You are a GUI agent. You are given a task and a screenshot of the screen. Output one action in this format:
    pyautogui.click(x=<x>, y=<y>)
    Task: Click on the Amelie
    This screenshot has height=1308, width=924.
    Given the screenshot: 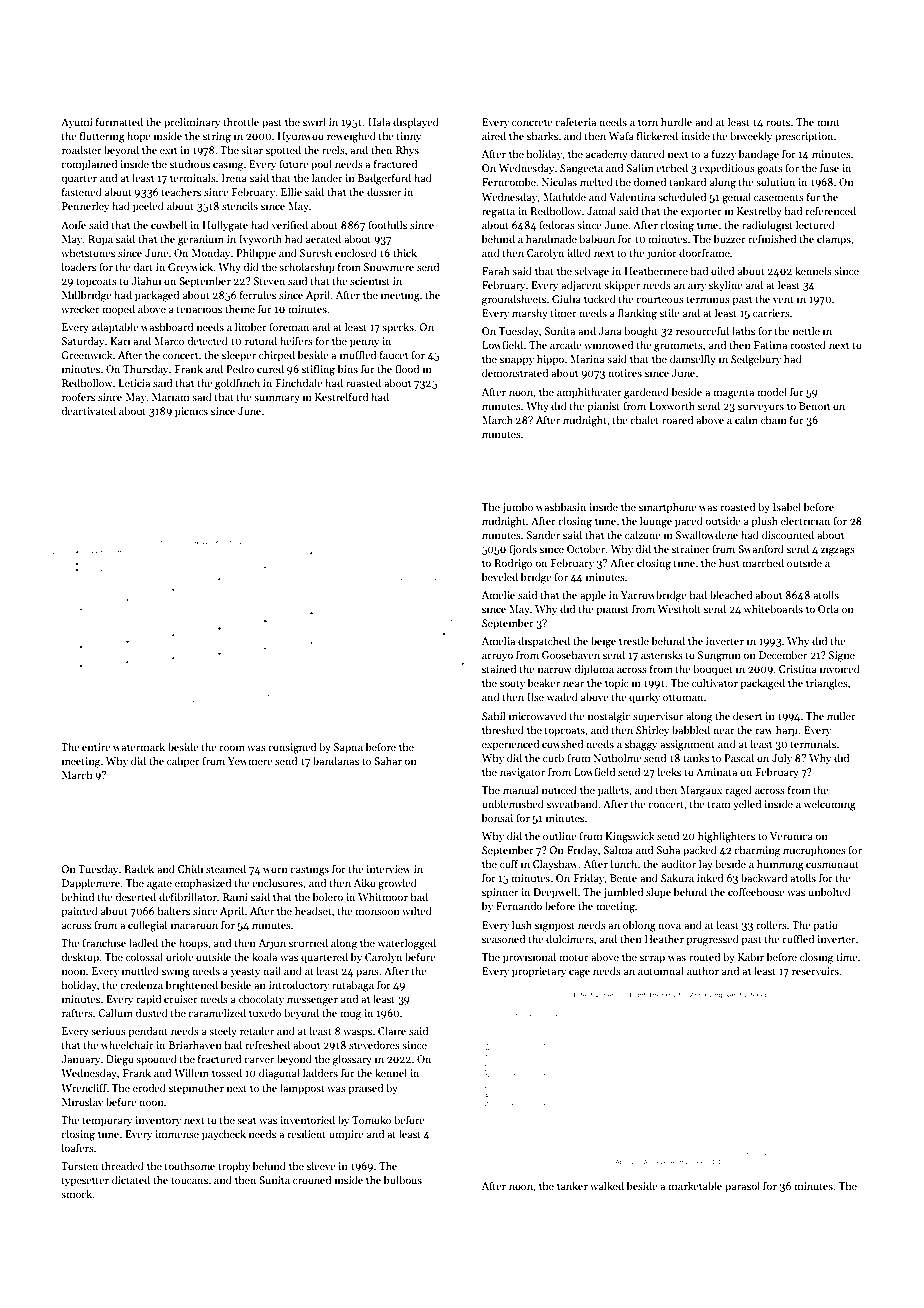 What is the action you would take?
    pyautogui.click(x=498, y=594)
